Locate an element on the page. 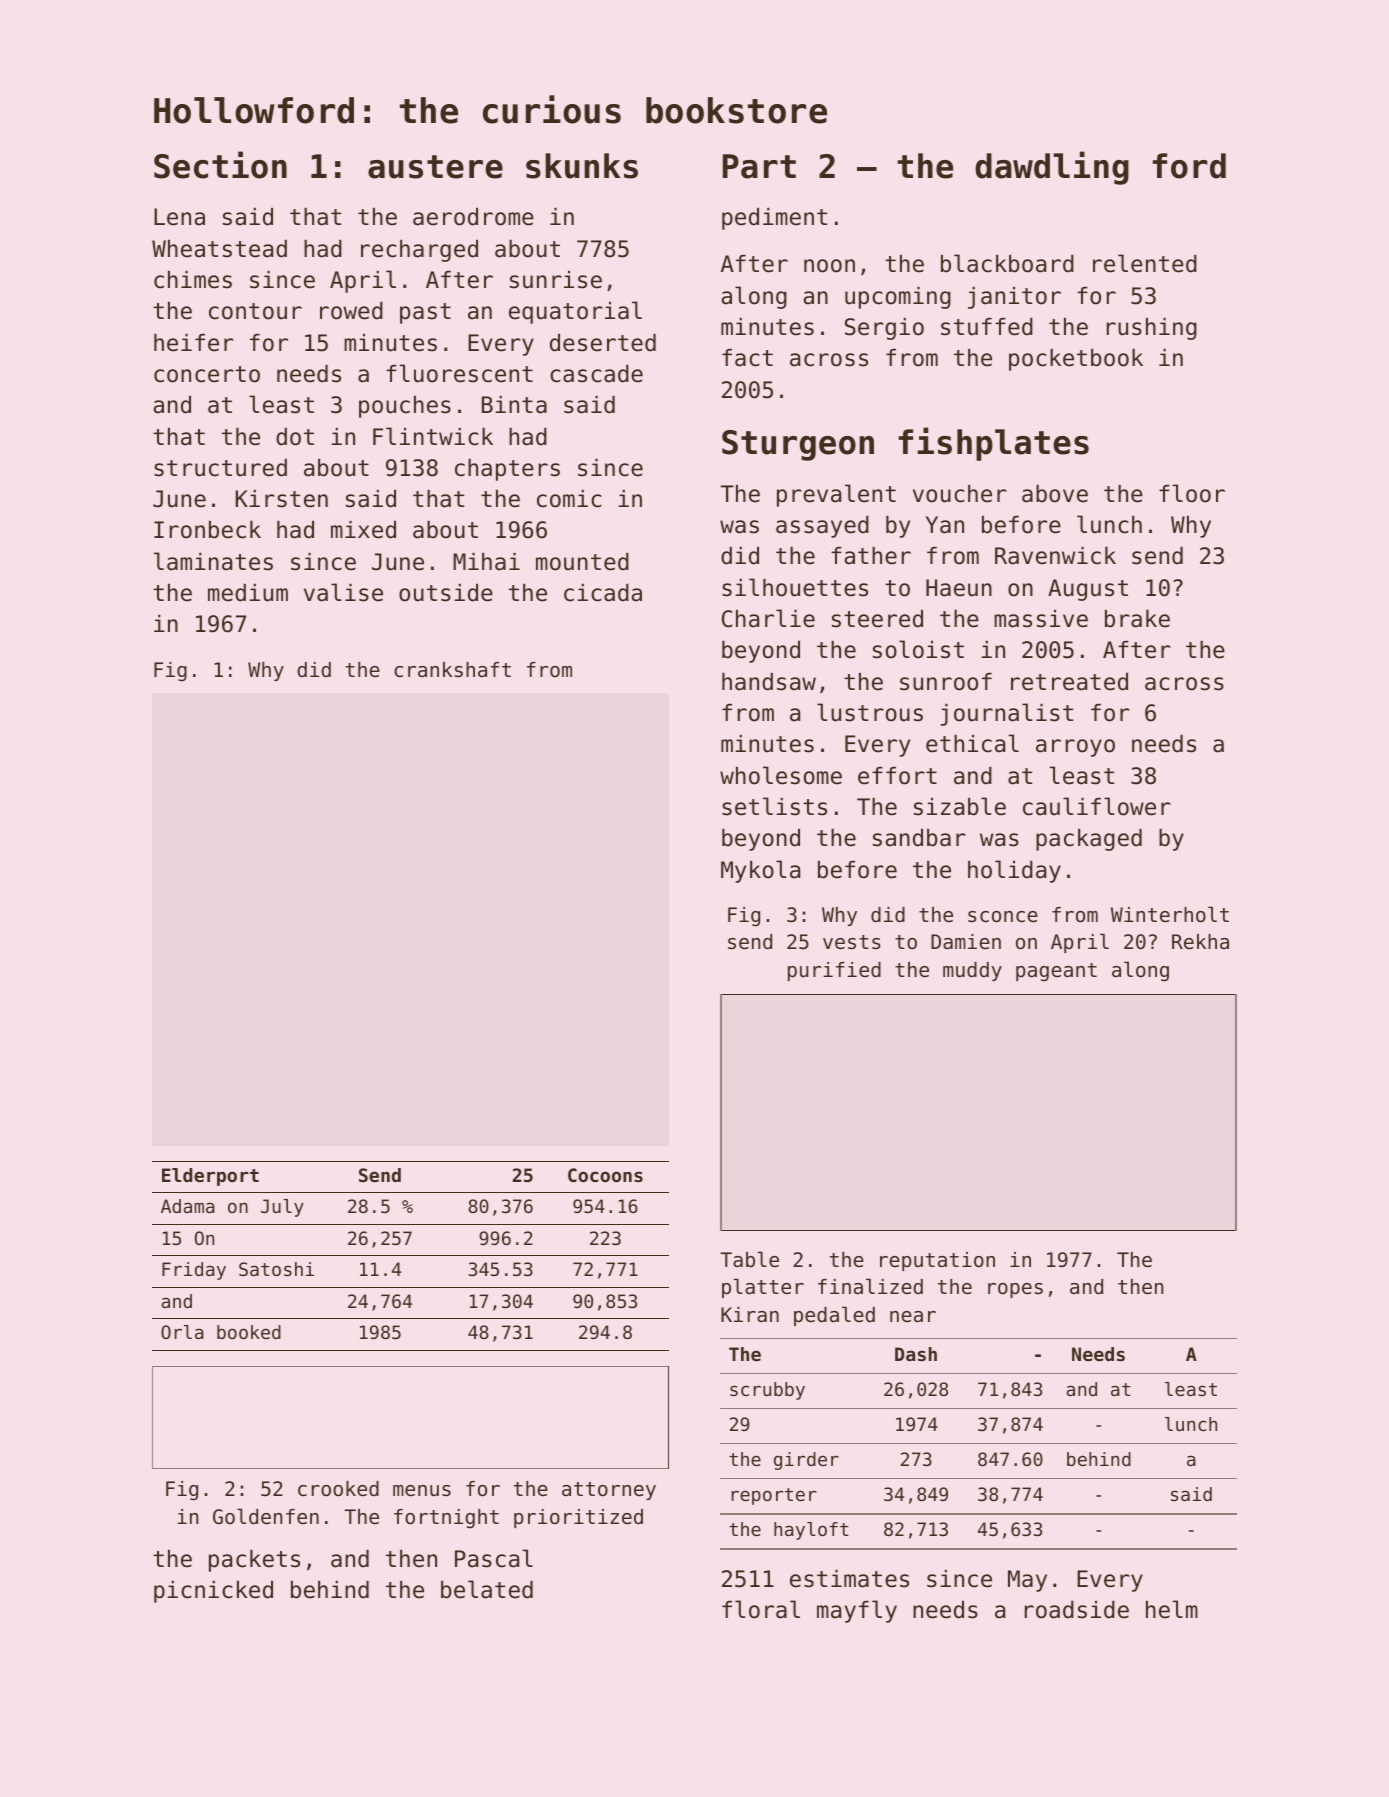  heifer is located at coordinates (194, 343).
